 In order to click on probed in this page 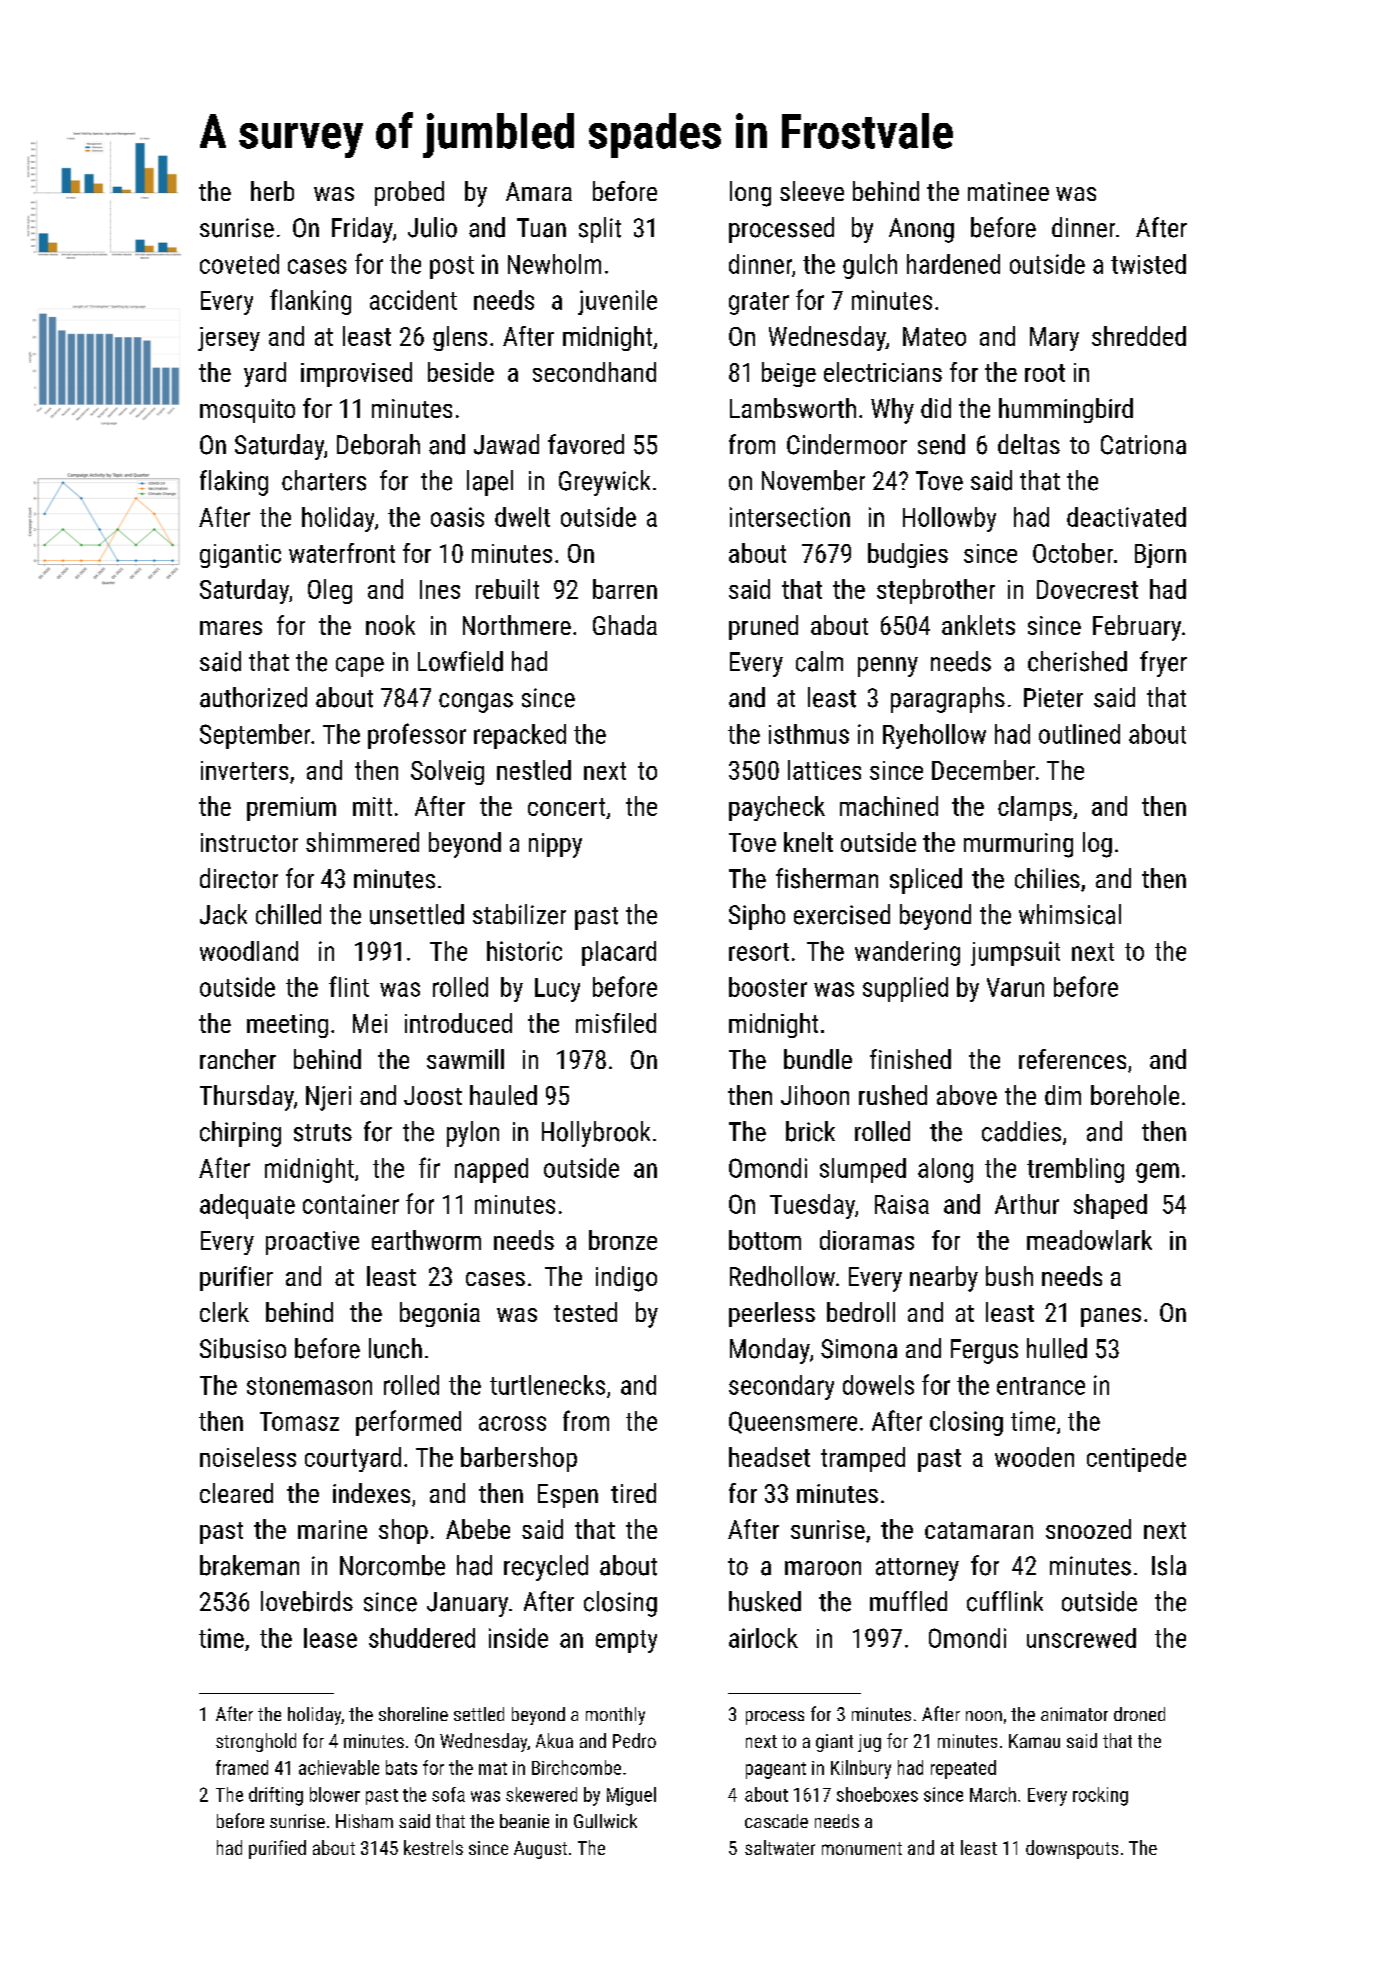, I will do `click(409, 193)`.
